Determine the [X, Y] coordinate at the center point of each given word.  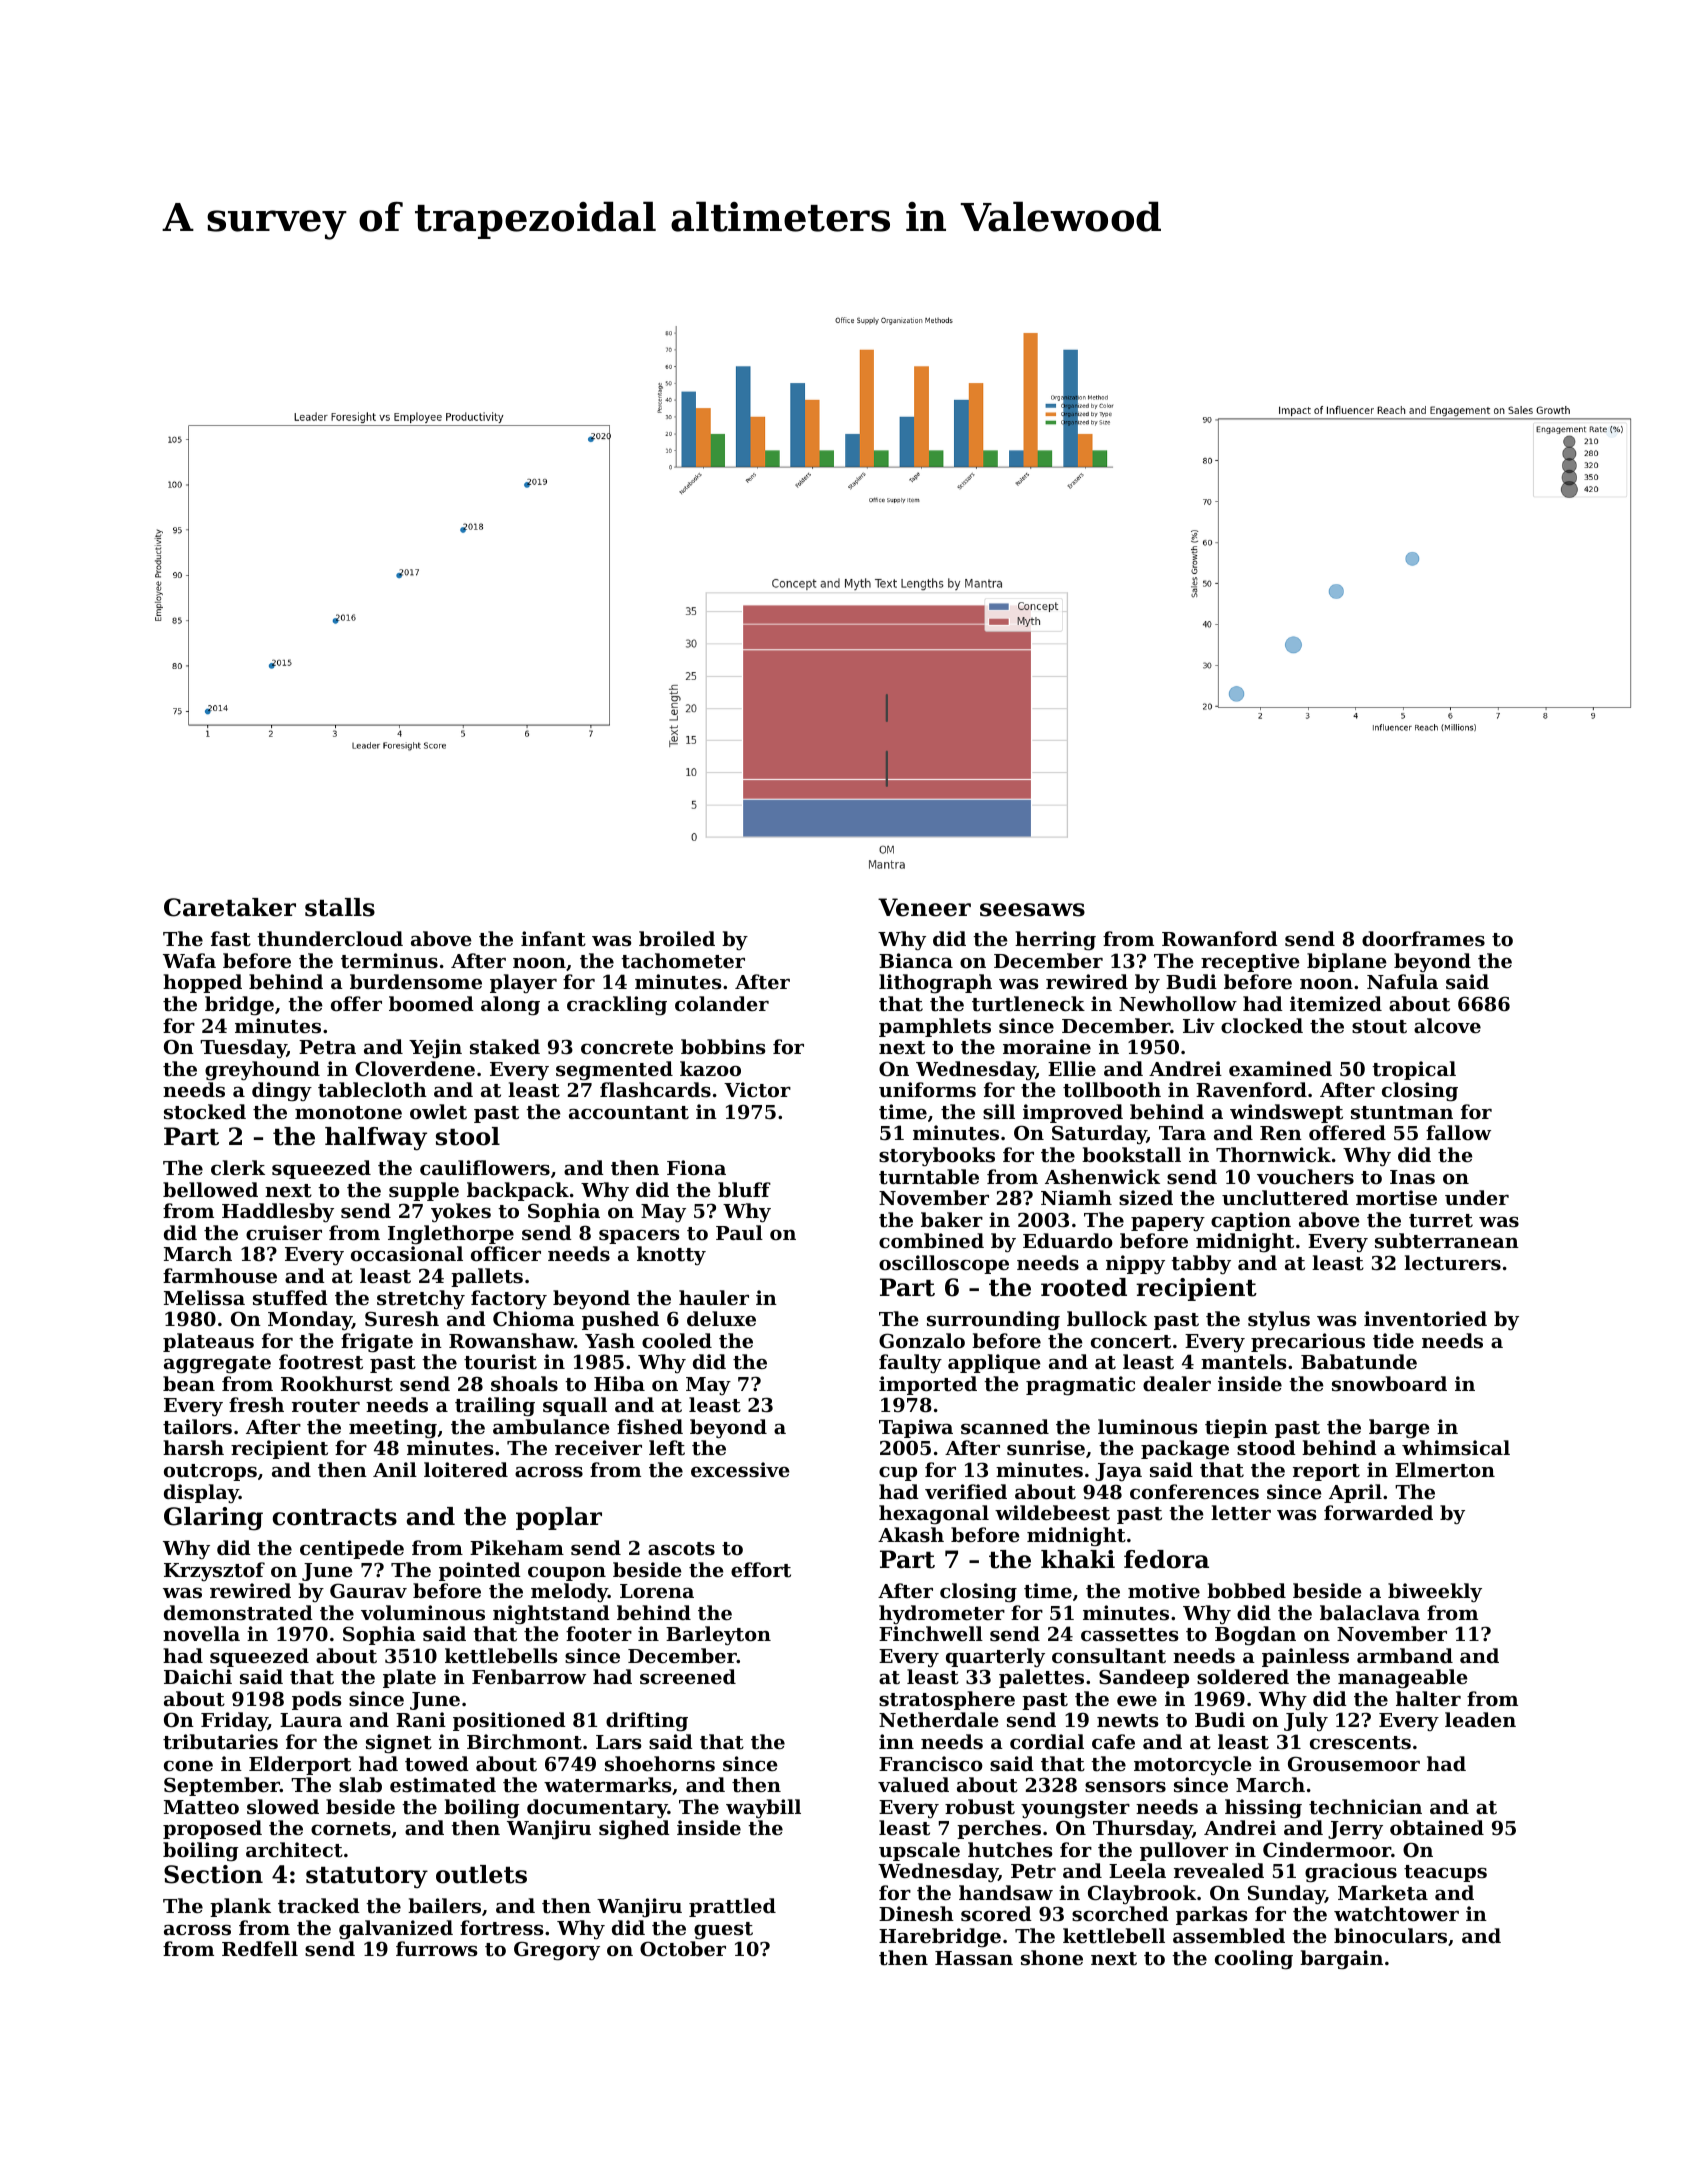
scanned [1005, 1427]
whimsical [1456, 1447]
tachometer [683, 961]
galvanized [396, 1930]
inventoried [1425, 1318]
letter [1241, 1512]
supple [424, 1191]
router [326, 1406]
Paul [739, 1232]
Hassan [974, 1958]
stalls [340, 907]
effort [761, 1569]
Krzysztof [214, 1571]
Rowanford [1220, 938]
